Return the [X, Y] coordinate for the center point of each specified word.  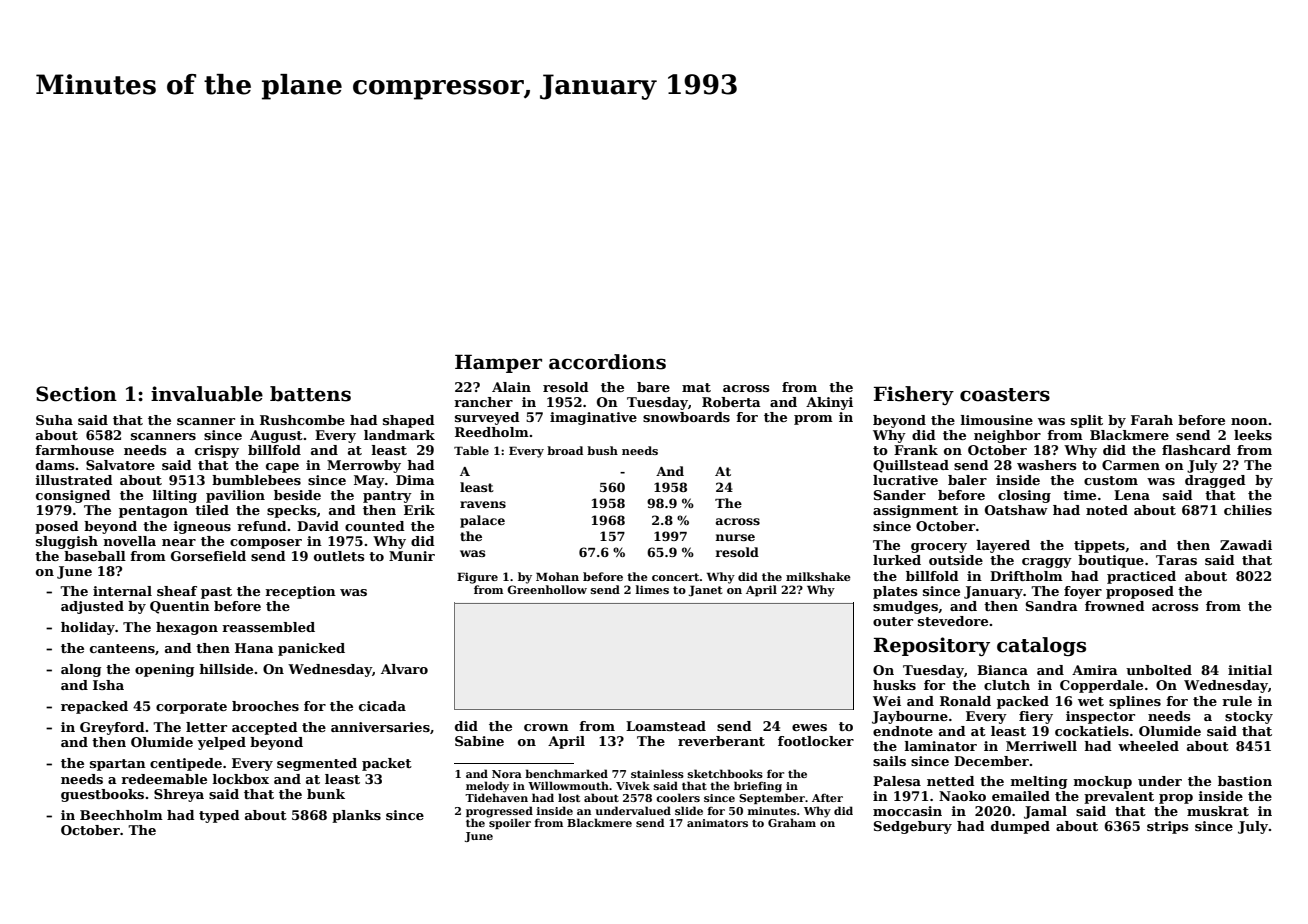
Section [76, 394]
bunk [326, 794]
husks [894, 685]
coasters [1005, 395]
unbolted [1159, 670]
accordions [607, 362]
